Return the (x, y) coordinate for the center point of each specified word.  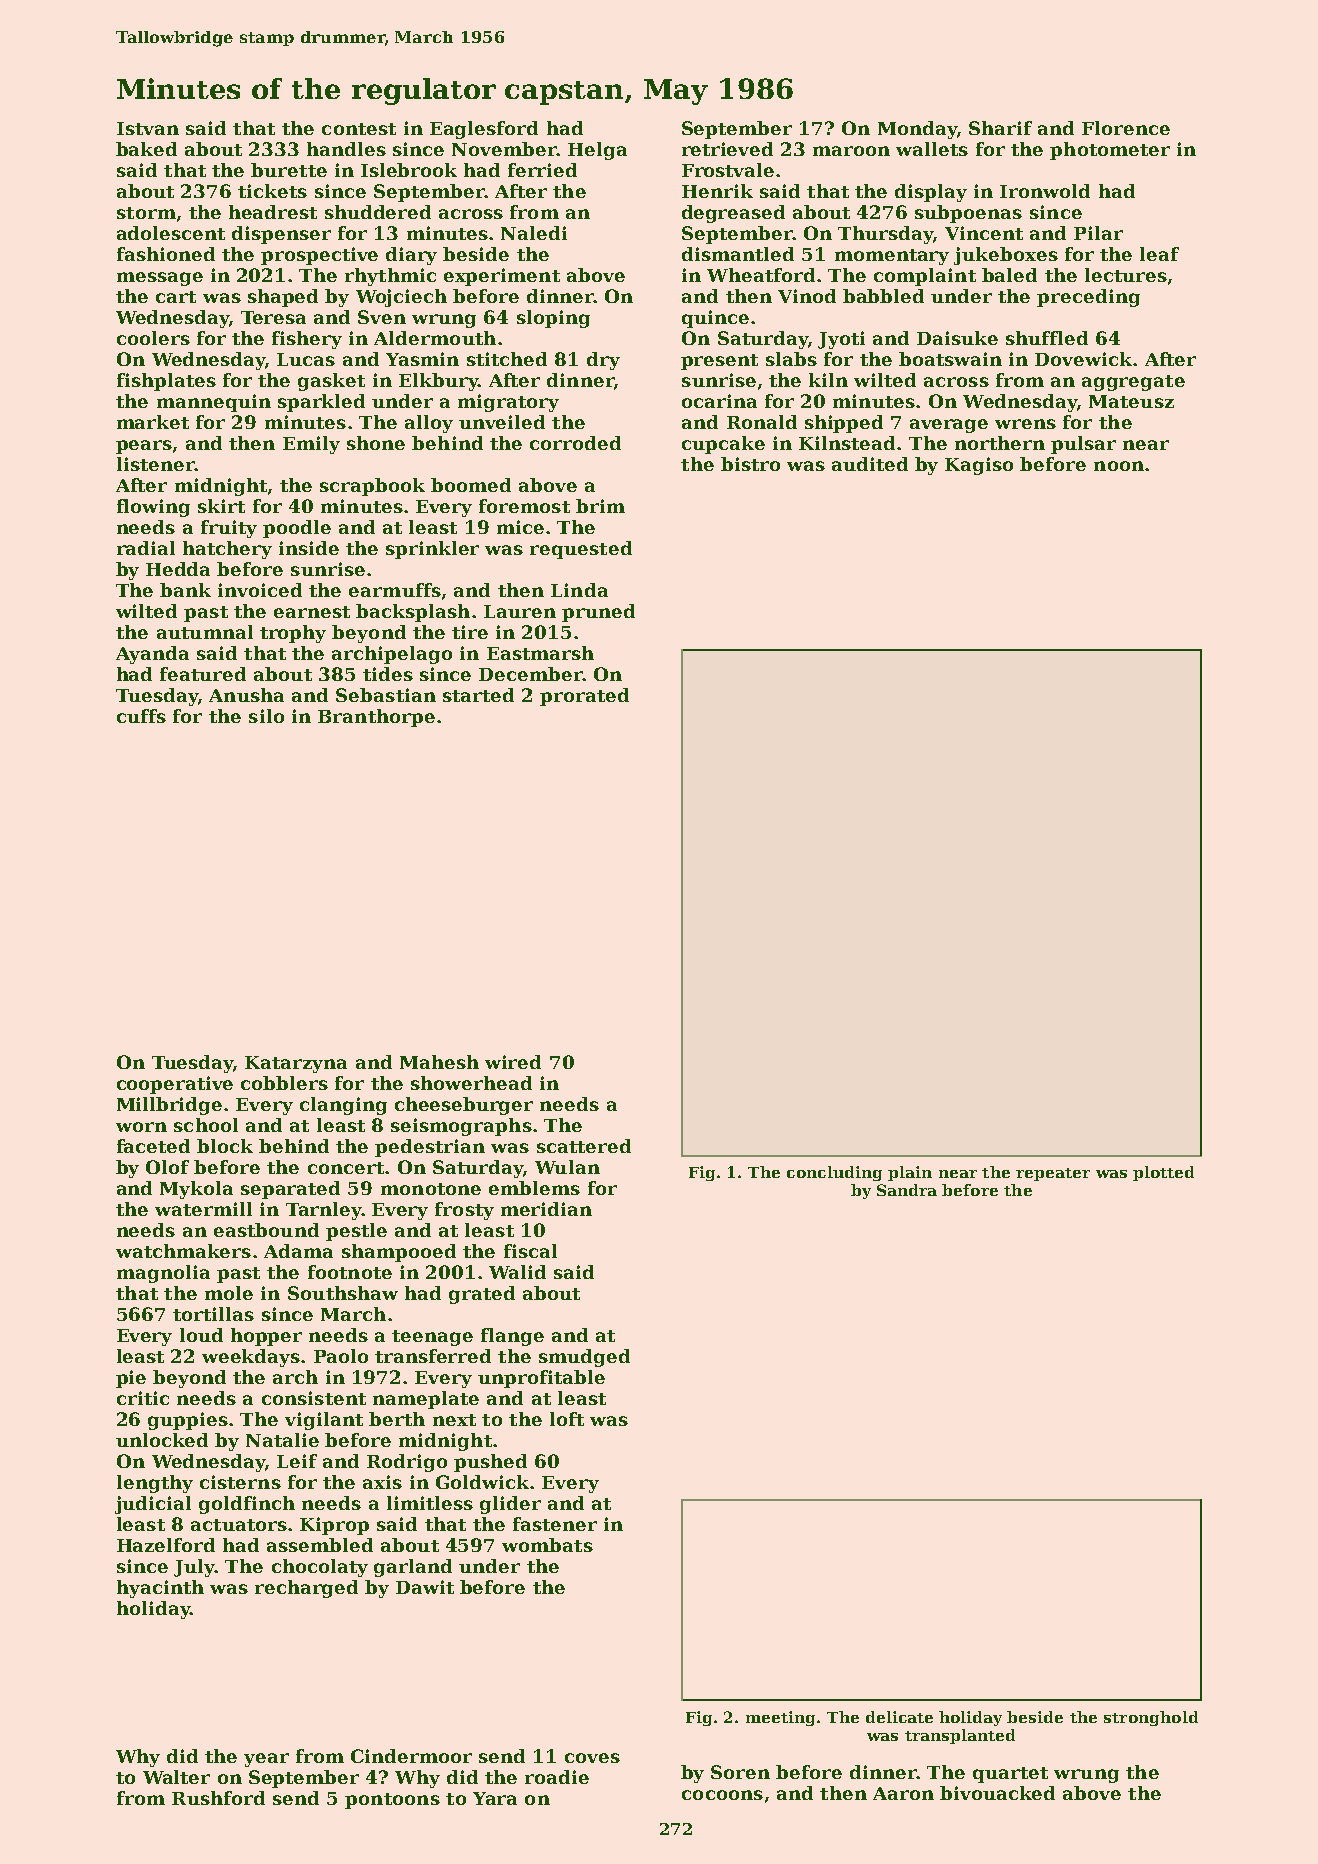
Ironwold (1045, 191)
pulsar (1083, 445)
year (266, 1760)
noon (1119, 466)
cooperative (175, 1085)
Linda (579, 590)
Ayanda (152, 655)
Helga (597, 151)
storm (146, 213)
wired (513, 1062)
